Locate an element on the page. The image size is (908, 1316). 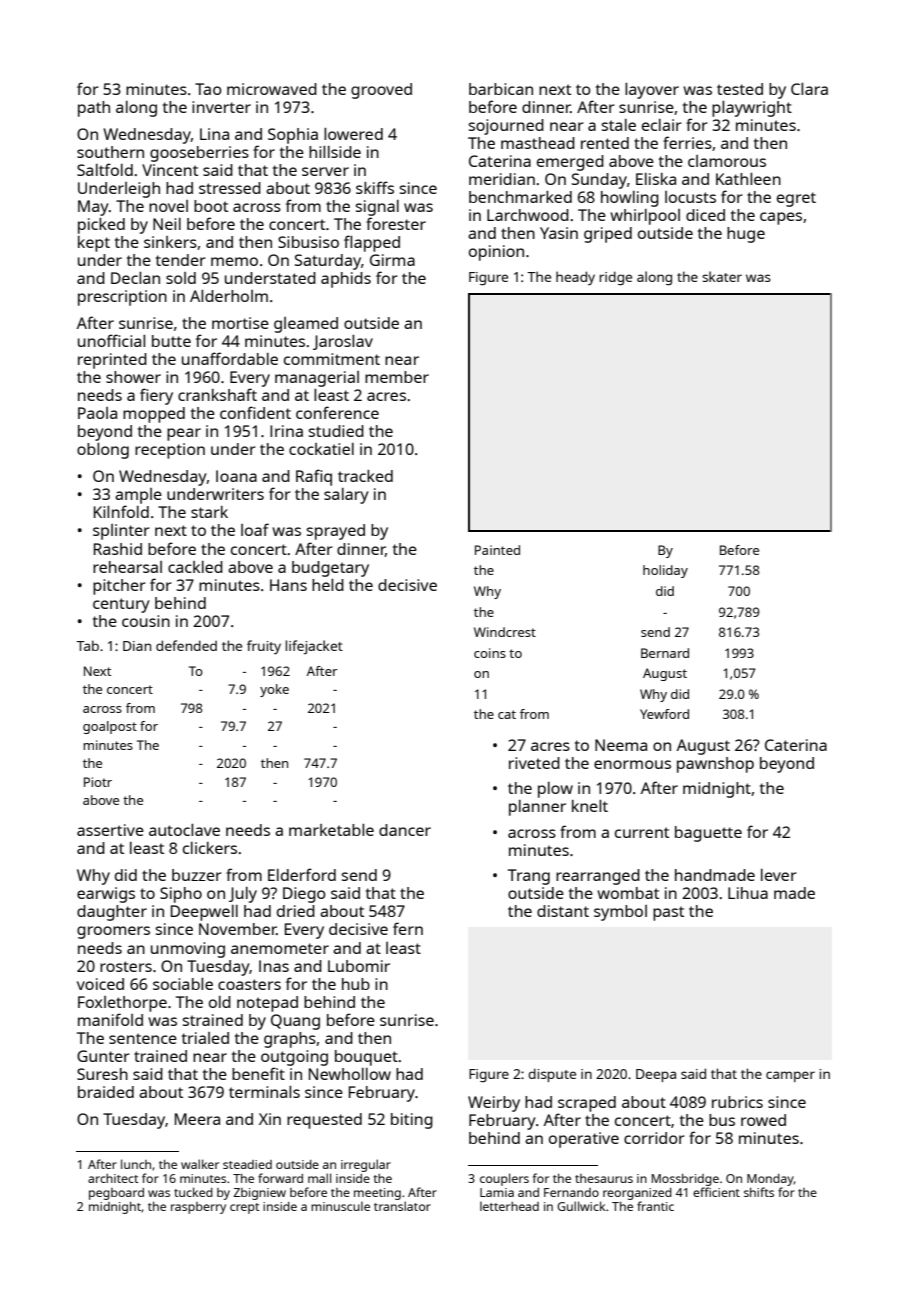
couplers is located at coordinates (504, 1179).
